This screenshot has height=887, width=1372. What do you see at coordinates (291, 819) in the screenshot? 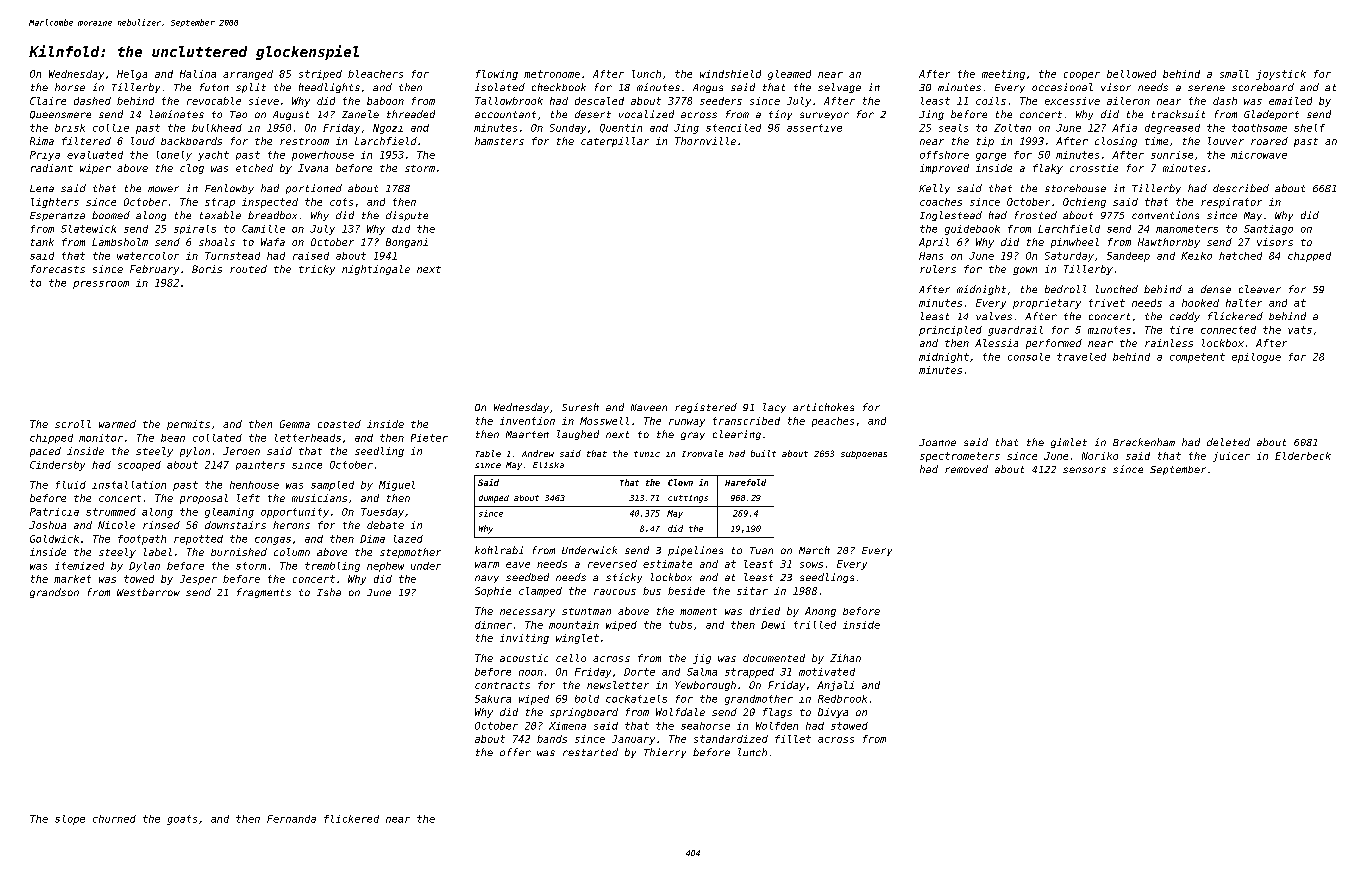
I see `Fernanda` at bounding box center [291, 819].
